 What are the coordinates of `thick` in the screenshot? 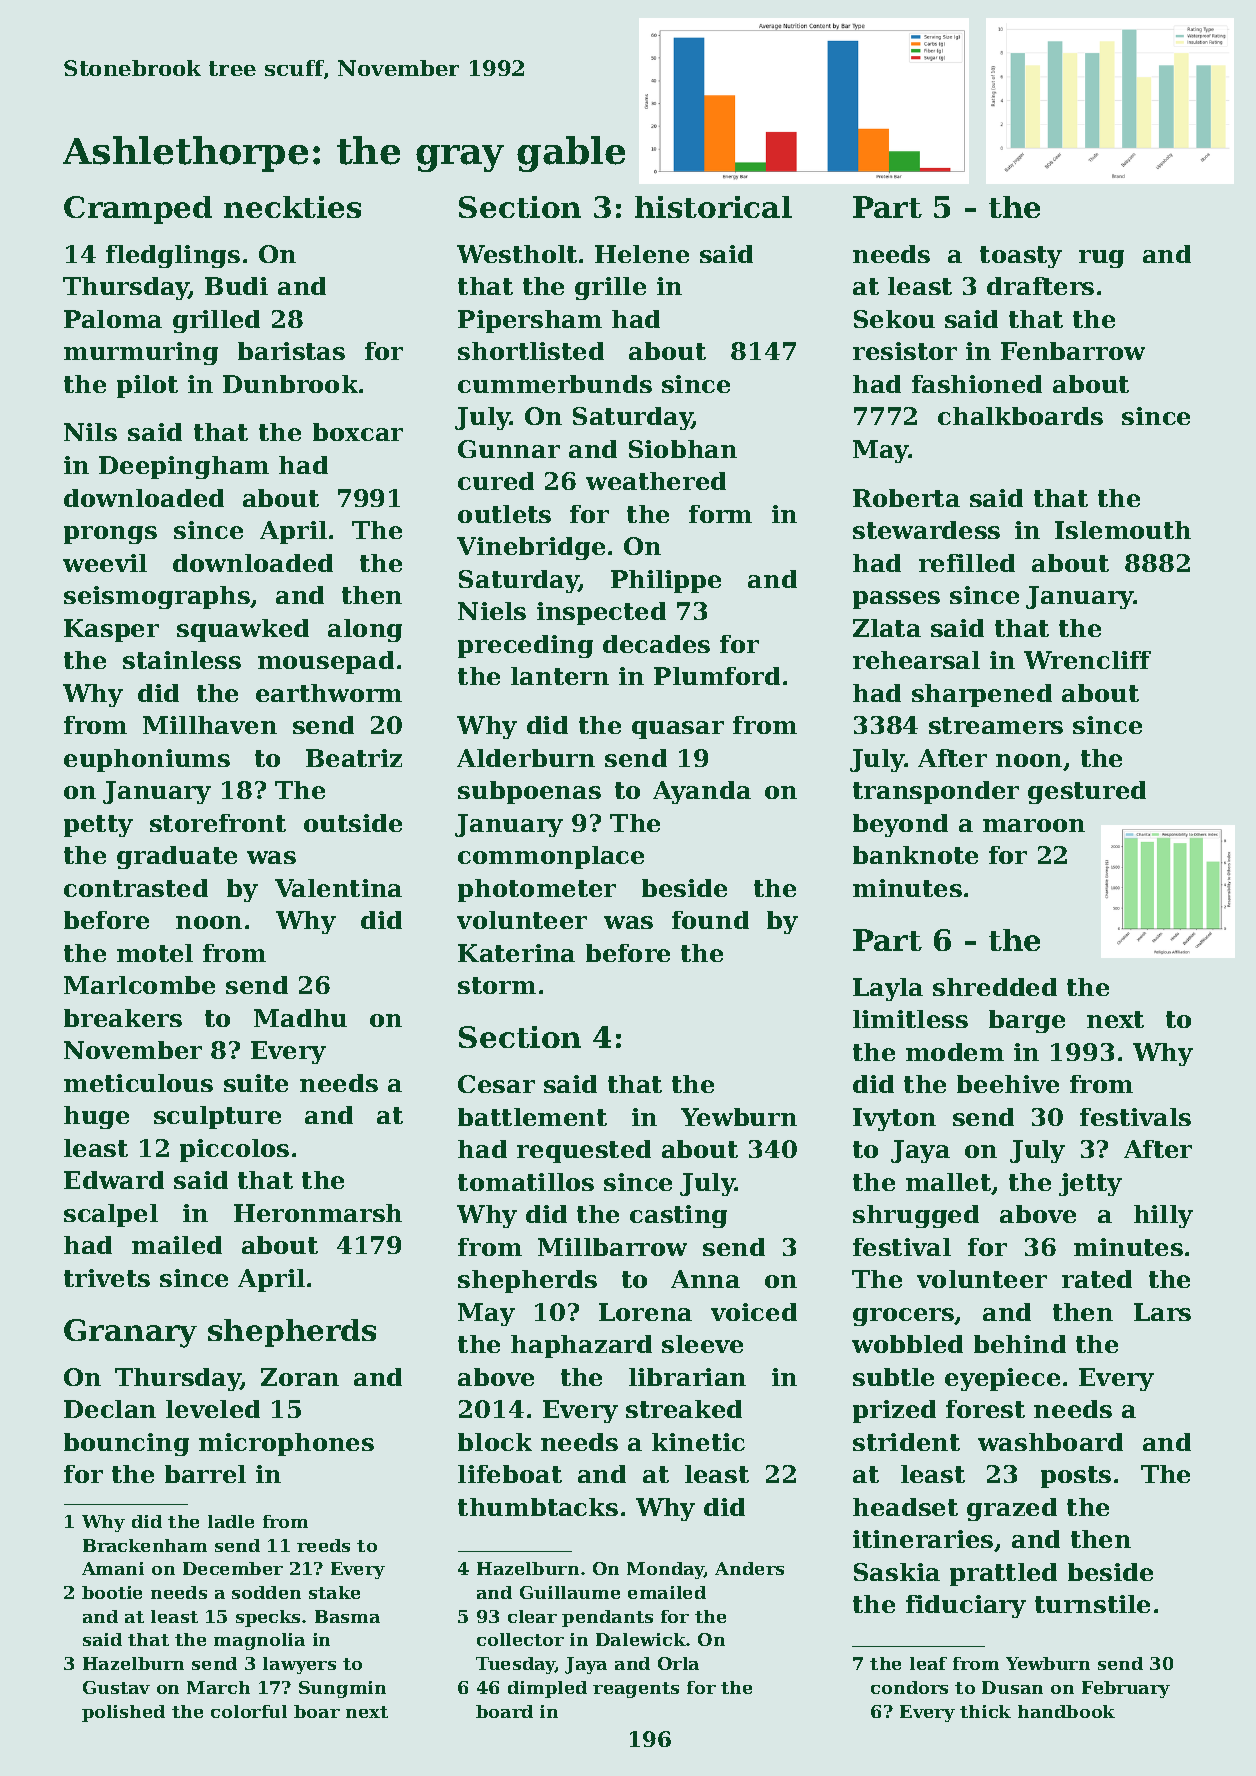 It's located at (985, 1711).
